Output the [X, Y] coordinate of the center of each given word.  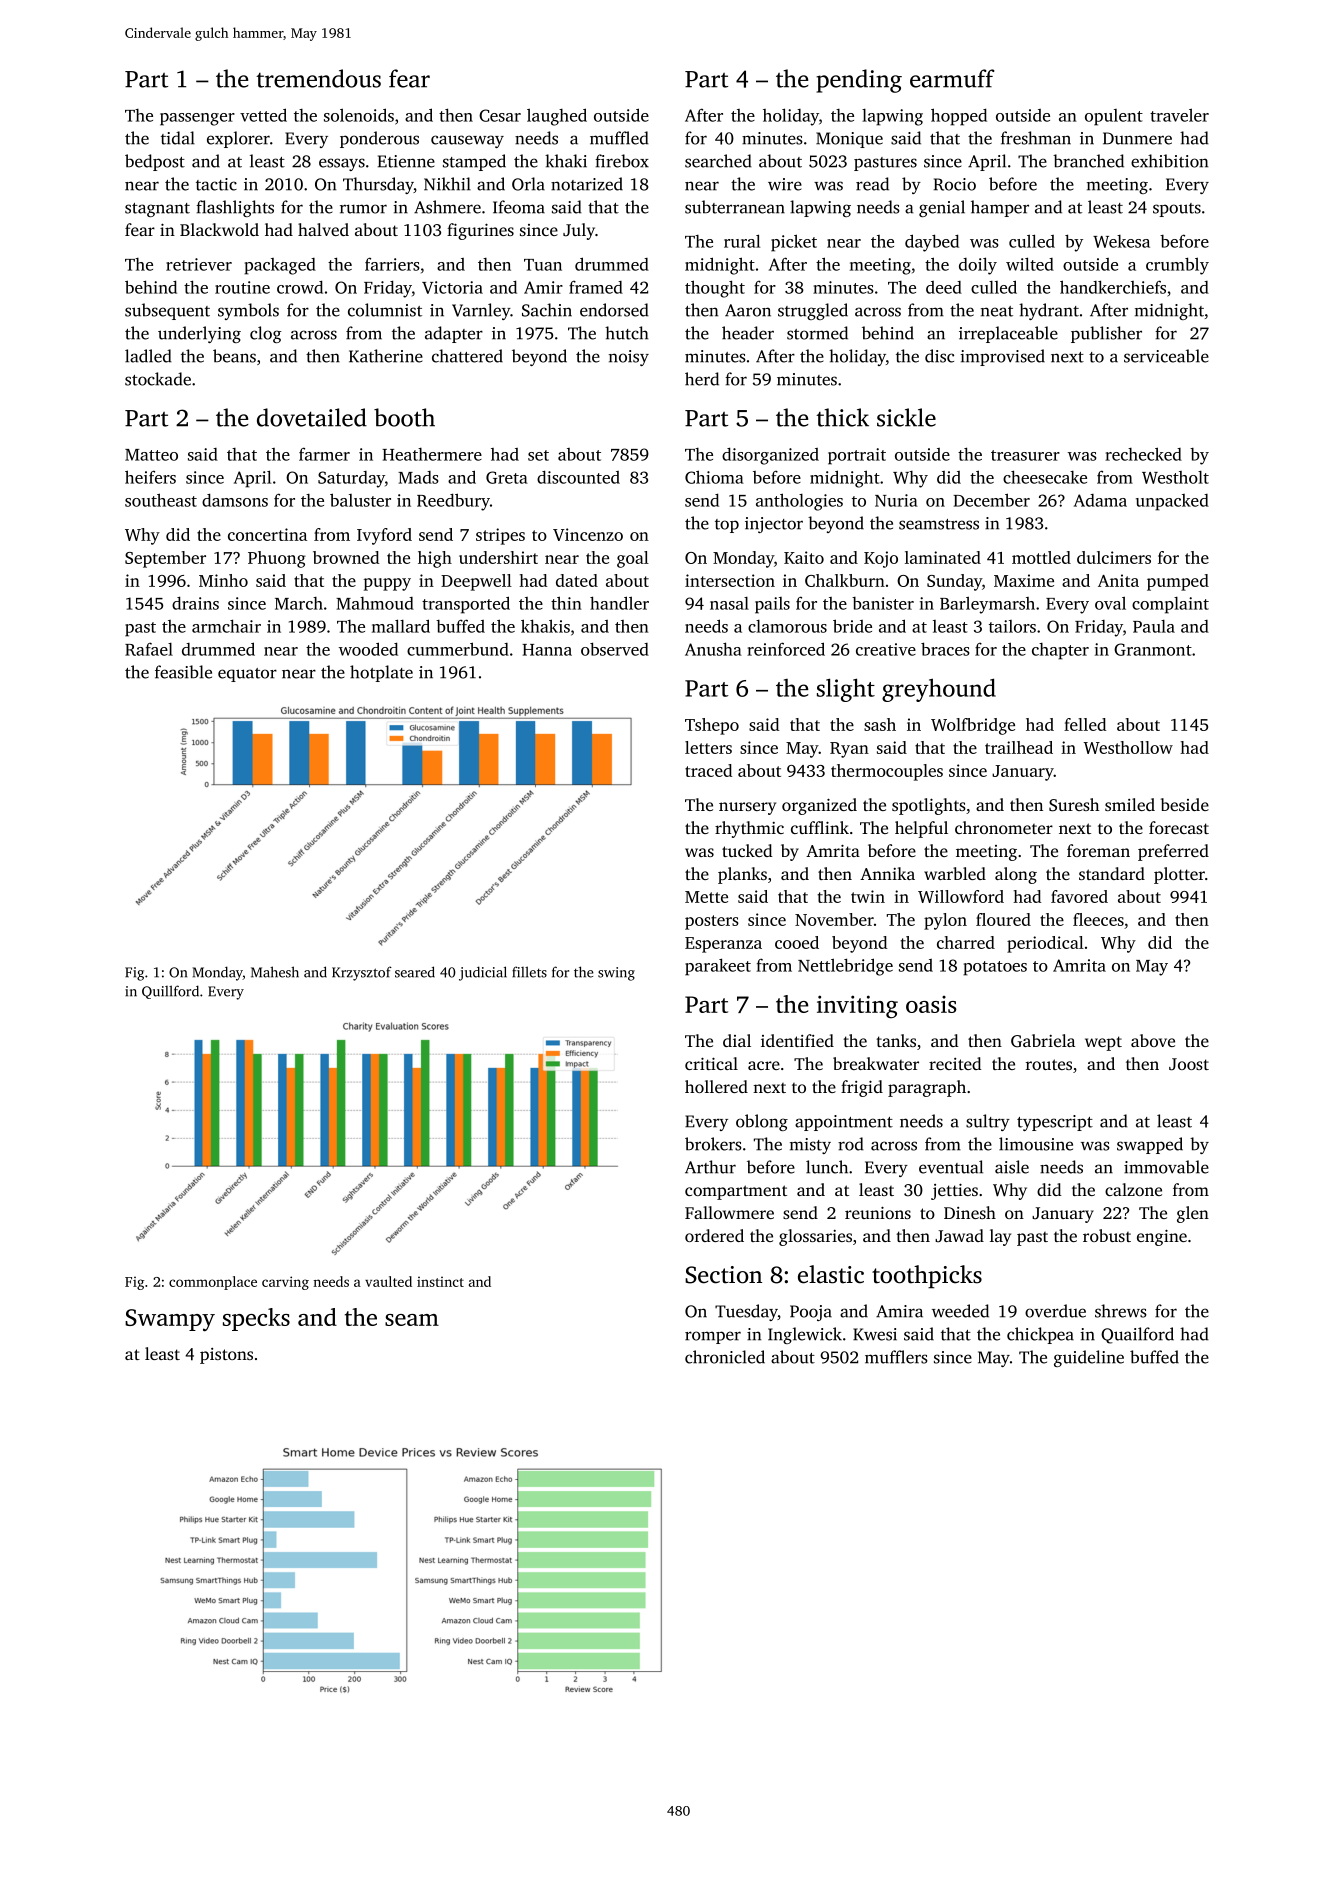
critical [711, 1063]
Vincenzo [588, 534]
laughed [557, 117]
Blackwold [219, 229]
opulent [1114, 117]
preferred [1173, 852]
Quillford [170, 992]
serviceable [1166, 356]
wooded [368, 649]
